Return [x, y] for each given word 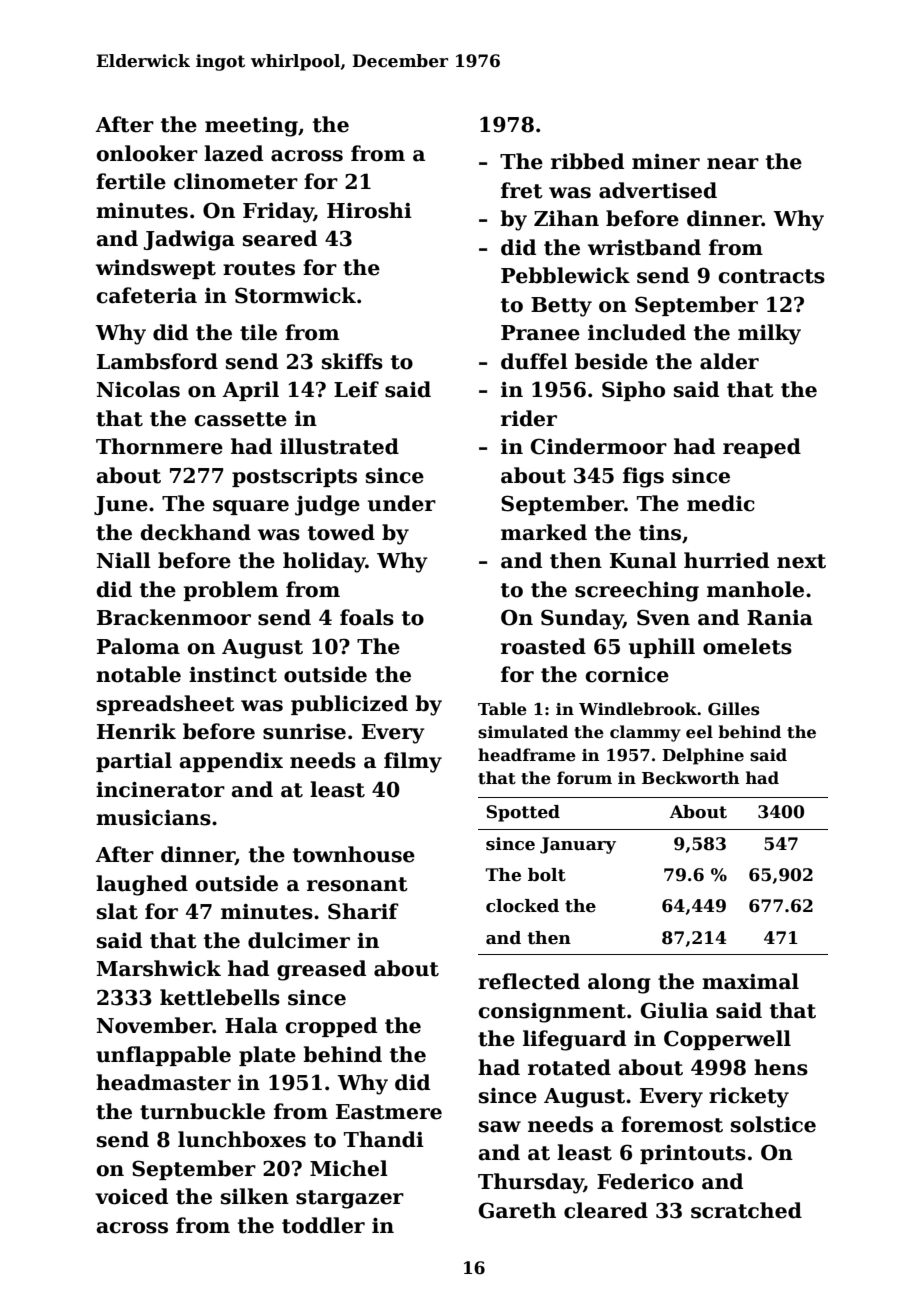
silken [255, 1196]
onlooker [147, 153]
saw [500, 1127]
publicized [349, 705]
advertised [658, 190]
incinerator [160, 790]
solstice [773, 1124]
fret [522, 190]
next [801, 561]
